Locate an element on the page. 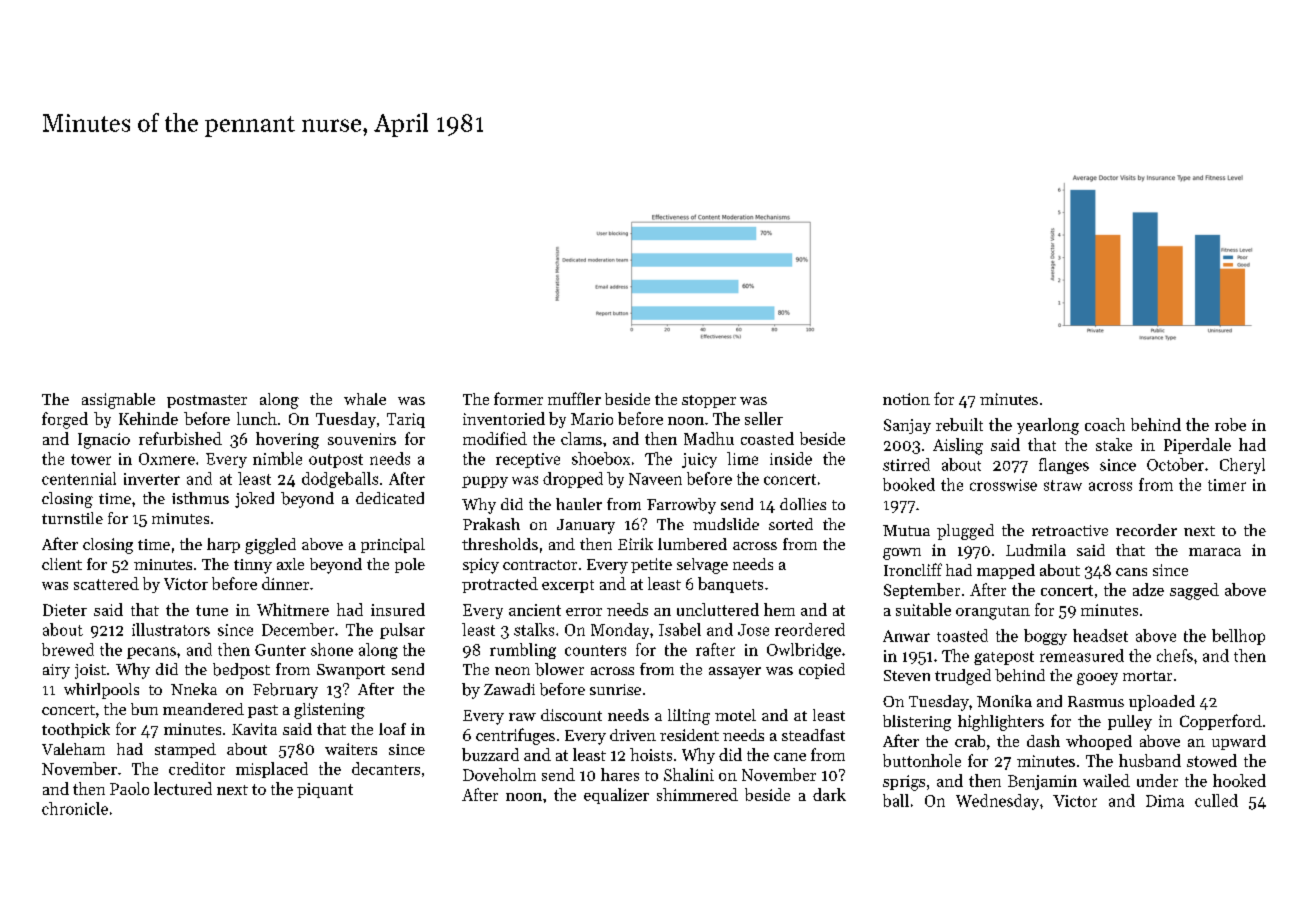 This image has width=1308, height=924. Tariq is located at coordinates (406, 420).
